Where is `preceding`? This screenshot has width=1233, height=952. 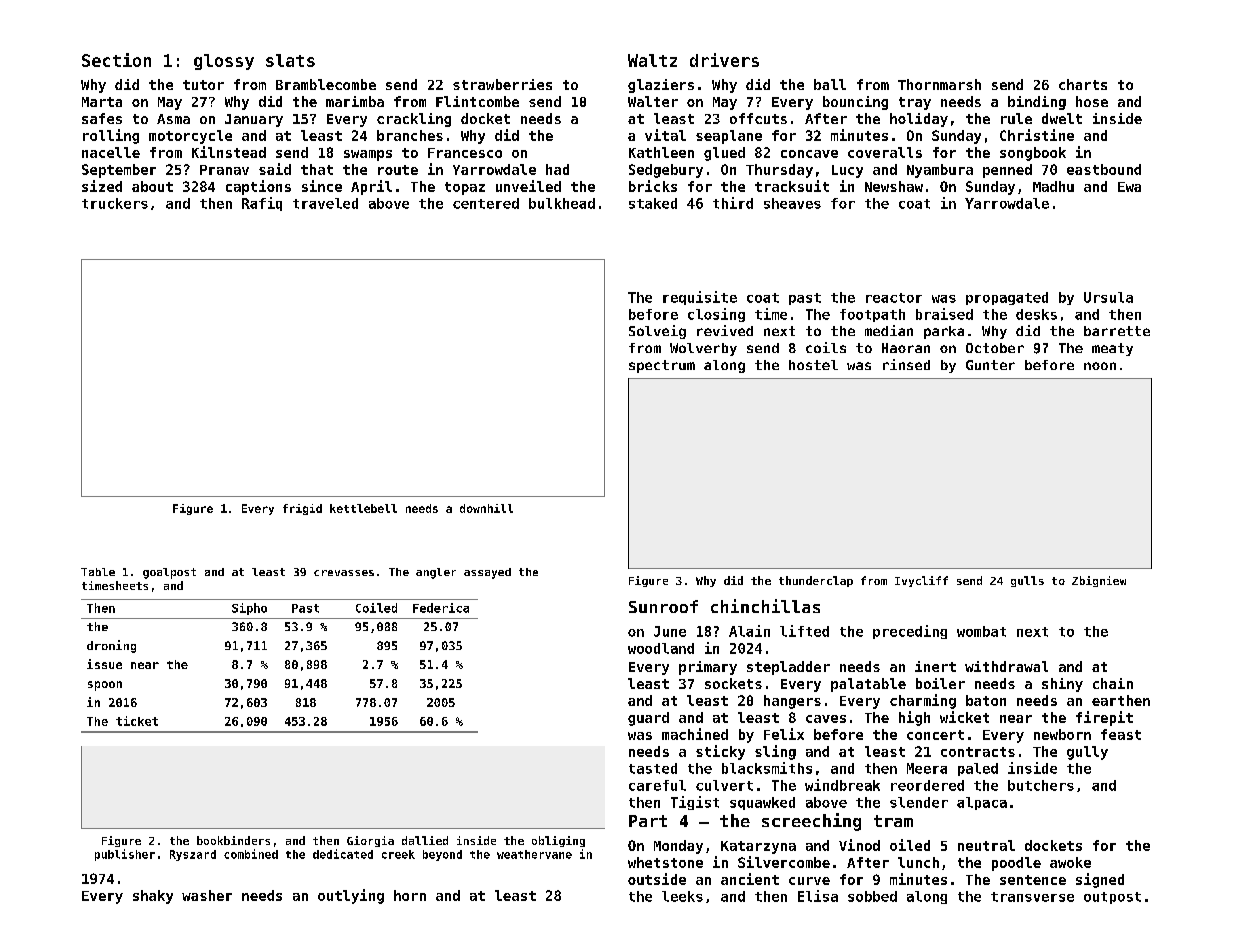 preceding is located at coordinates (910, 632).
